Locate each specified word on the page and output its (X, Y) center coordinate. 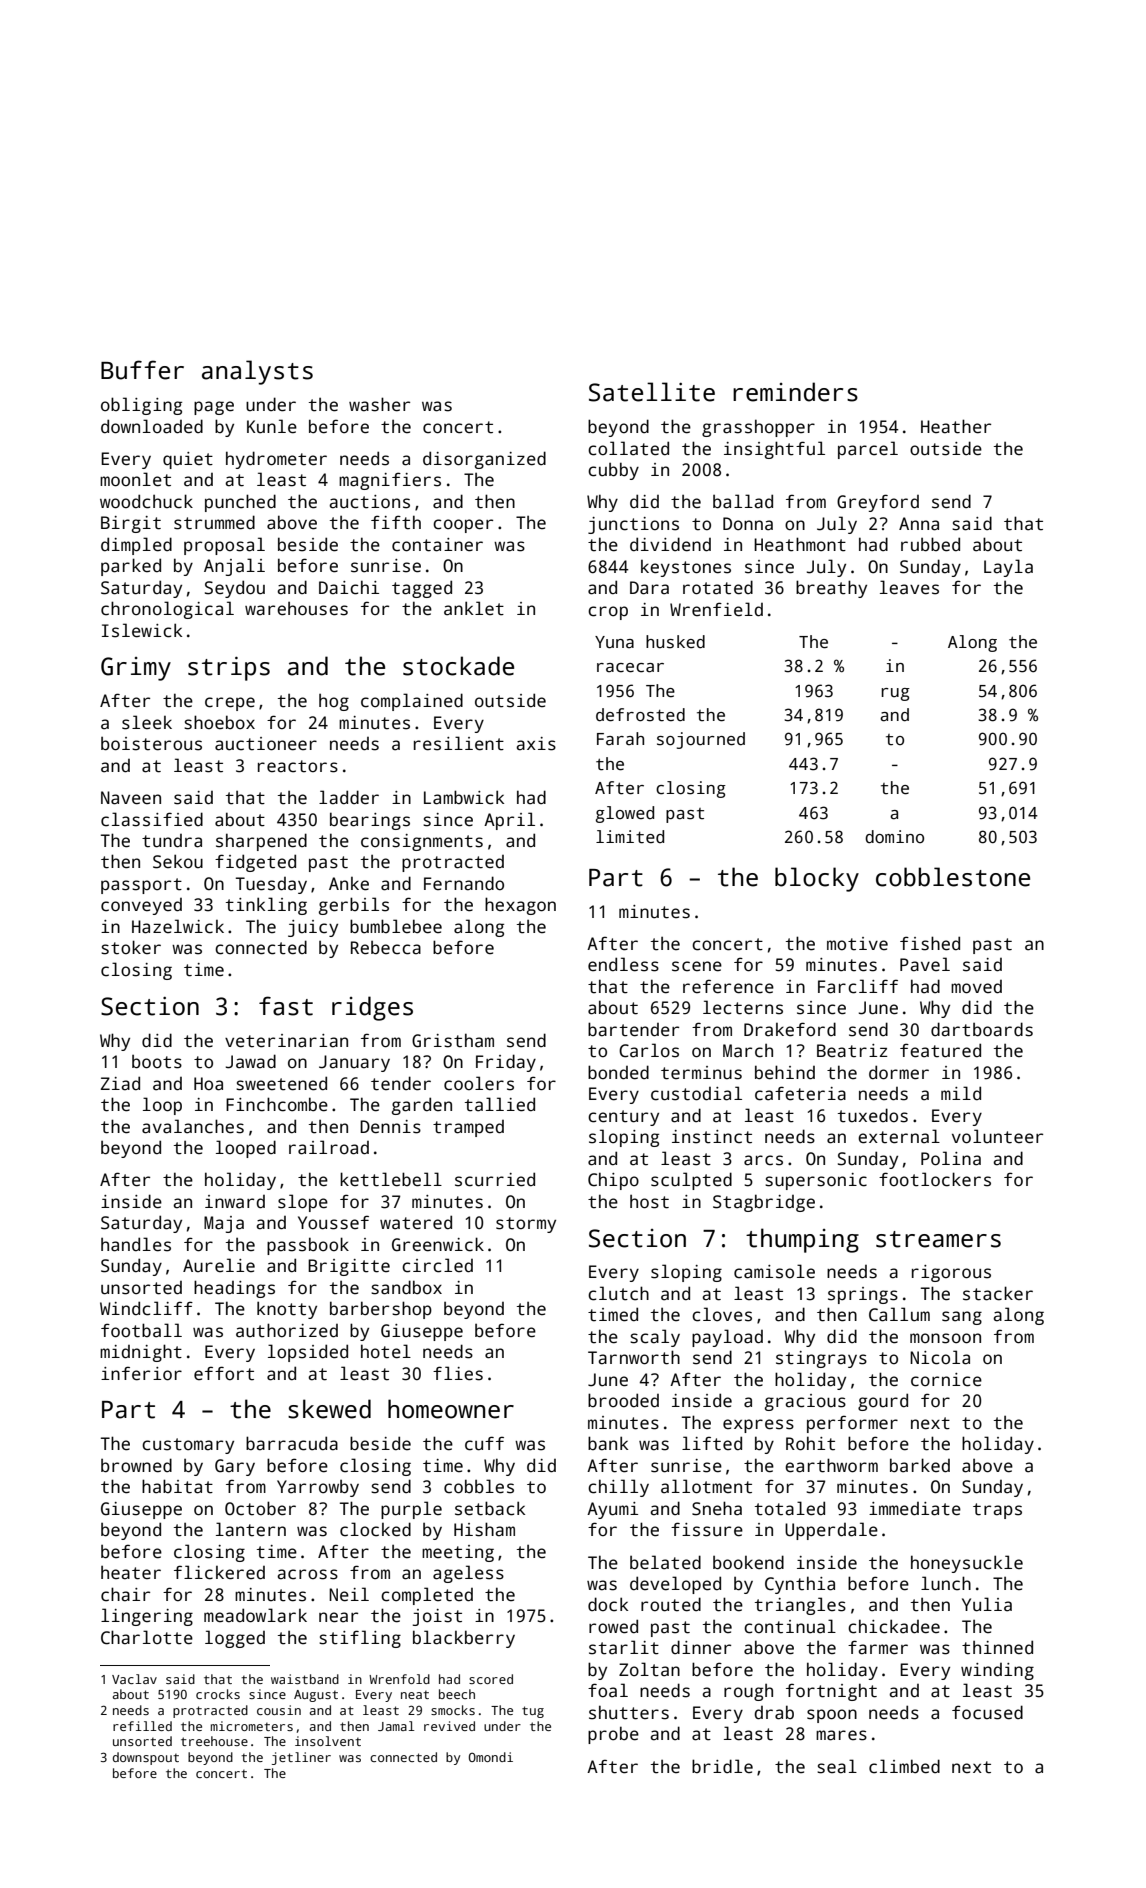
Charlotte (147, 1637)
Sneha (717, 1508)
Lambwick (464, 797)
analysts (257, 372)
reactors (298, 766)
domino (894, 837)
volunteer (997, 1136)
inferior (141, 1373)
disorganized (484, 460)
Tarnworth (634, 1357)
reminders (795, 392)
